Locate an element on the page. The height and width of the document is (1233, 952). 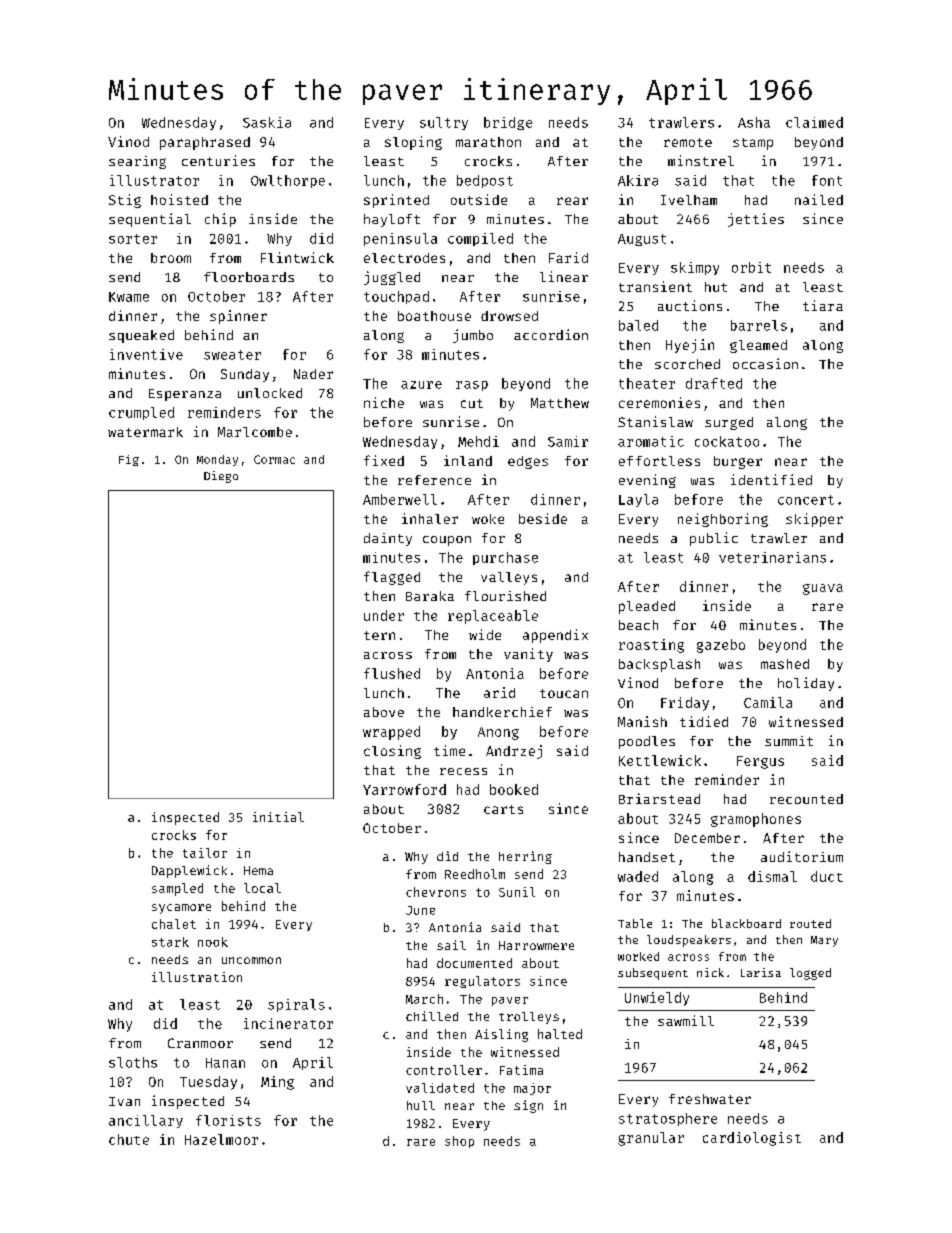
chilled is located at coordinates (432, 1016).
